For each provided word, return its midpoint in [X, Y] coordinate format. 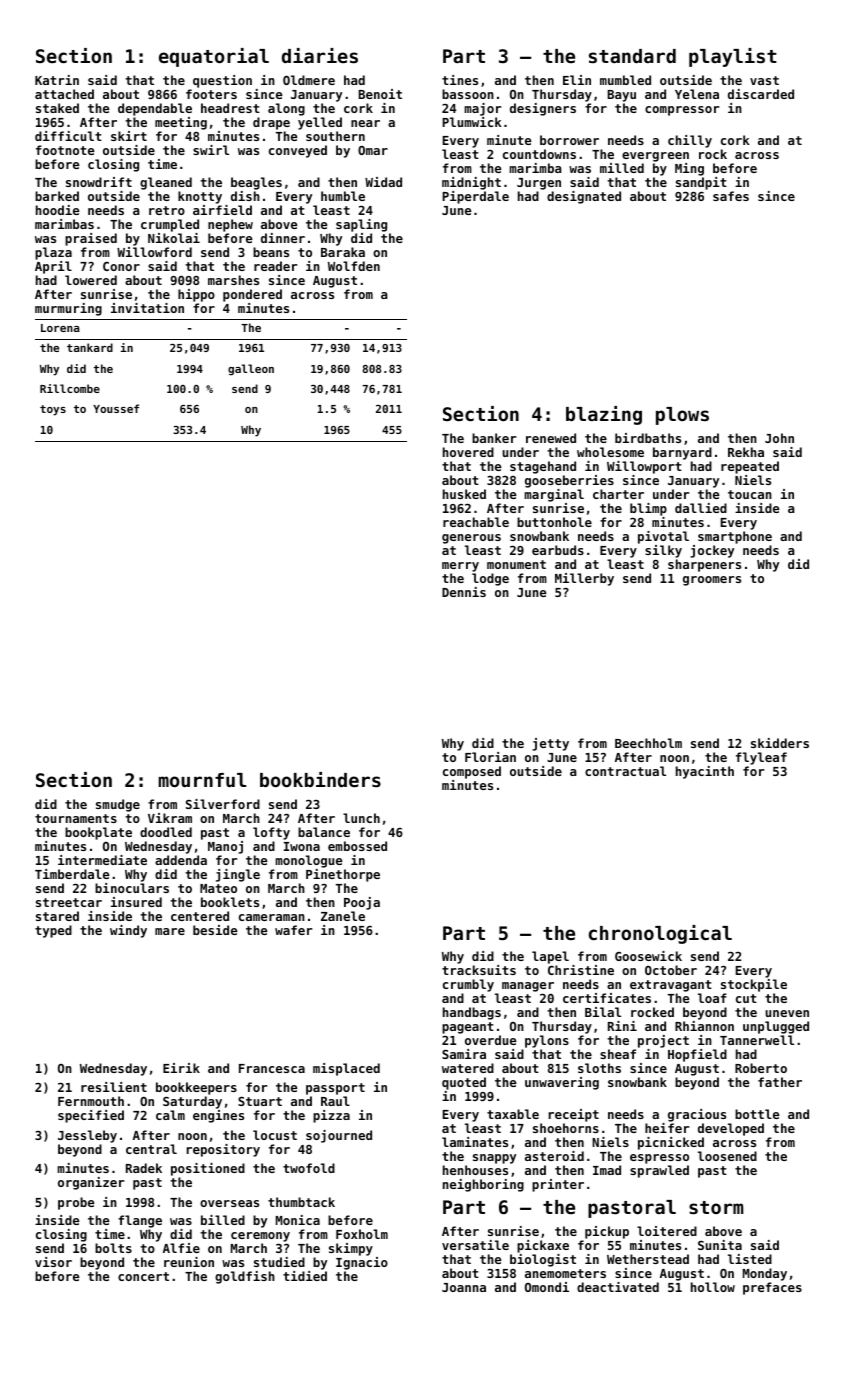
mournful [202, 780]
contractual [625, 771]
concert [143, 1276]
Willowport [644, 467]
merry [460, 567]
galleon [251, 370]
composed [472, 772]
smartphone [735, 537]
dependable [155, 109]
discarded [761, 94]
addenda [181, 860]
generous [471, 539]
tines [460, 80]
